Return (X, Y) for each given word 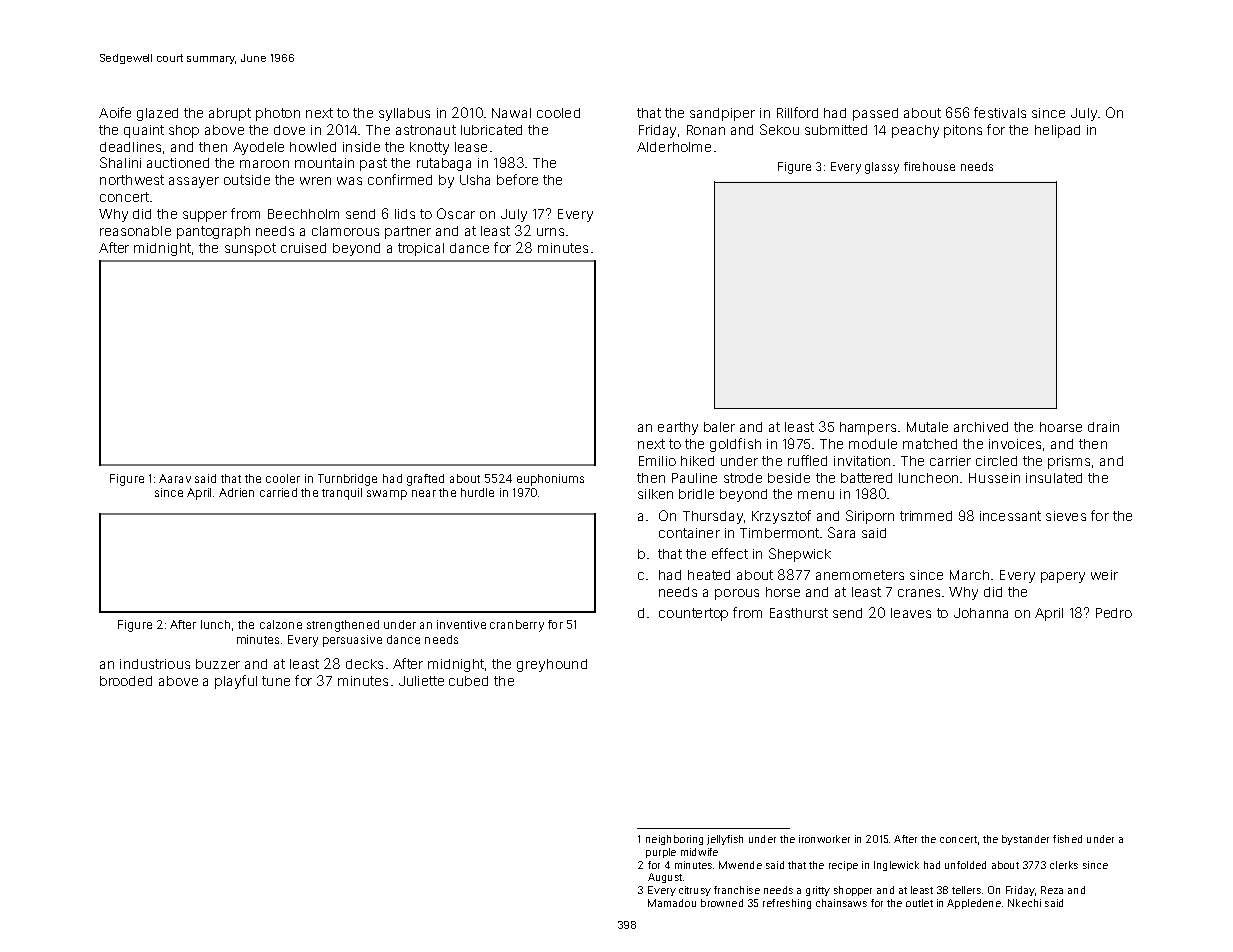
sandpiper (722, 114)
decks (364, 664)
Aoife (115, 112)
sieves (1066, 516)
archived (981, 427)
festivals (1000, 112)
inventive (461, 624)
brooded (126, 681)
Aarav (175, 478)
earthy (678, 428)
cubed (468, 681)
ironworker (824, 839)
